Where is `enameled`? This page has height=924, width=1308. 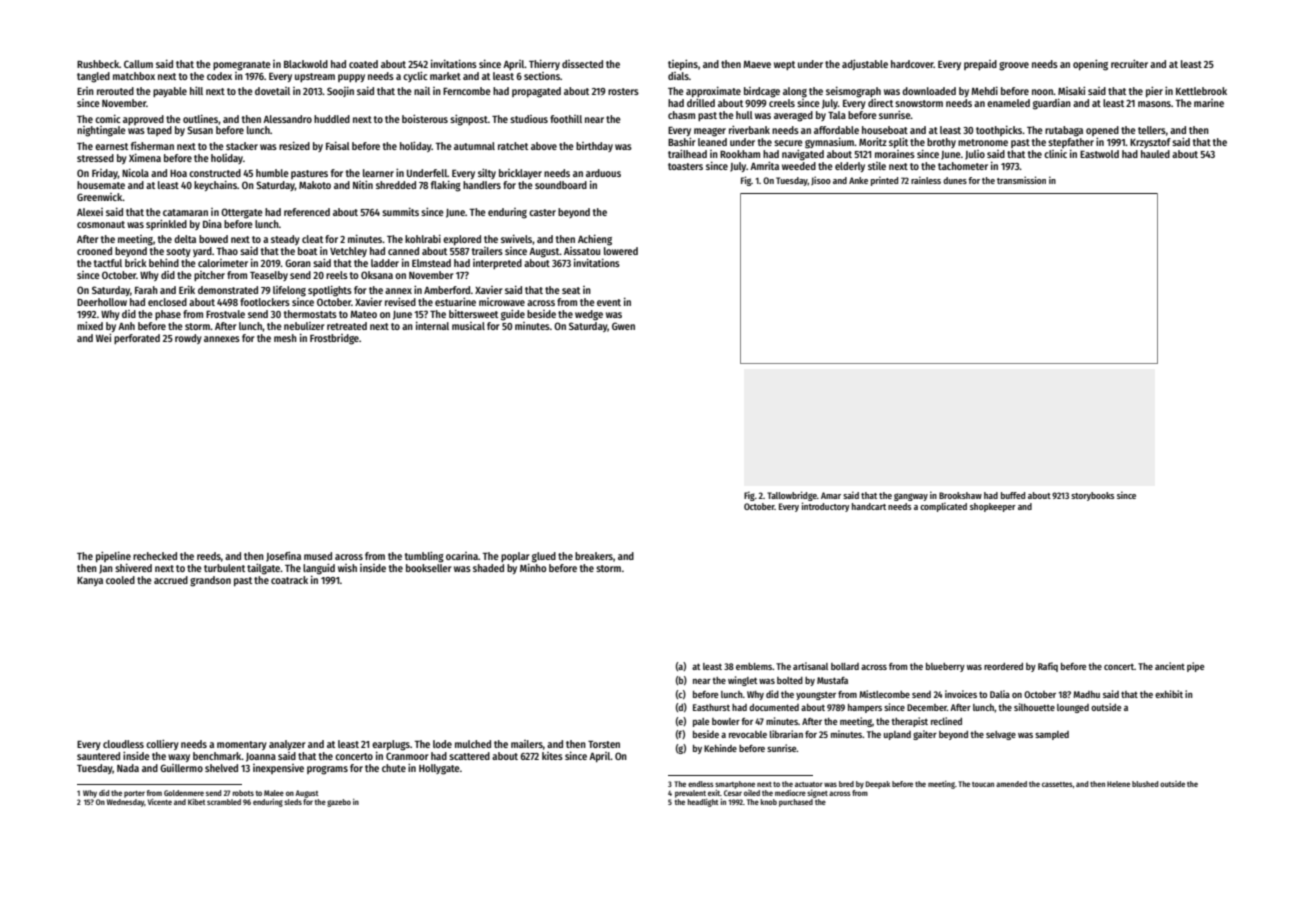
enameled is located at coordinates (1008, 103).
